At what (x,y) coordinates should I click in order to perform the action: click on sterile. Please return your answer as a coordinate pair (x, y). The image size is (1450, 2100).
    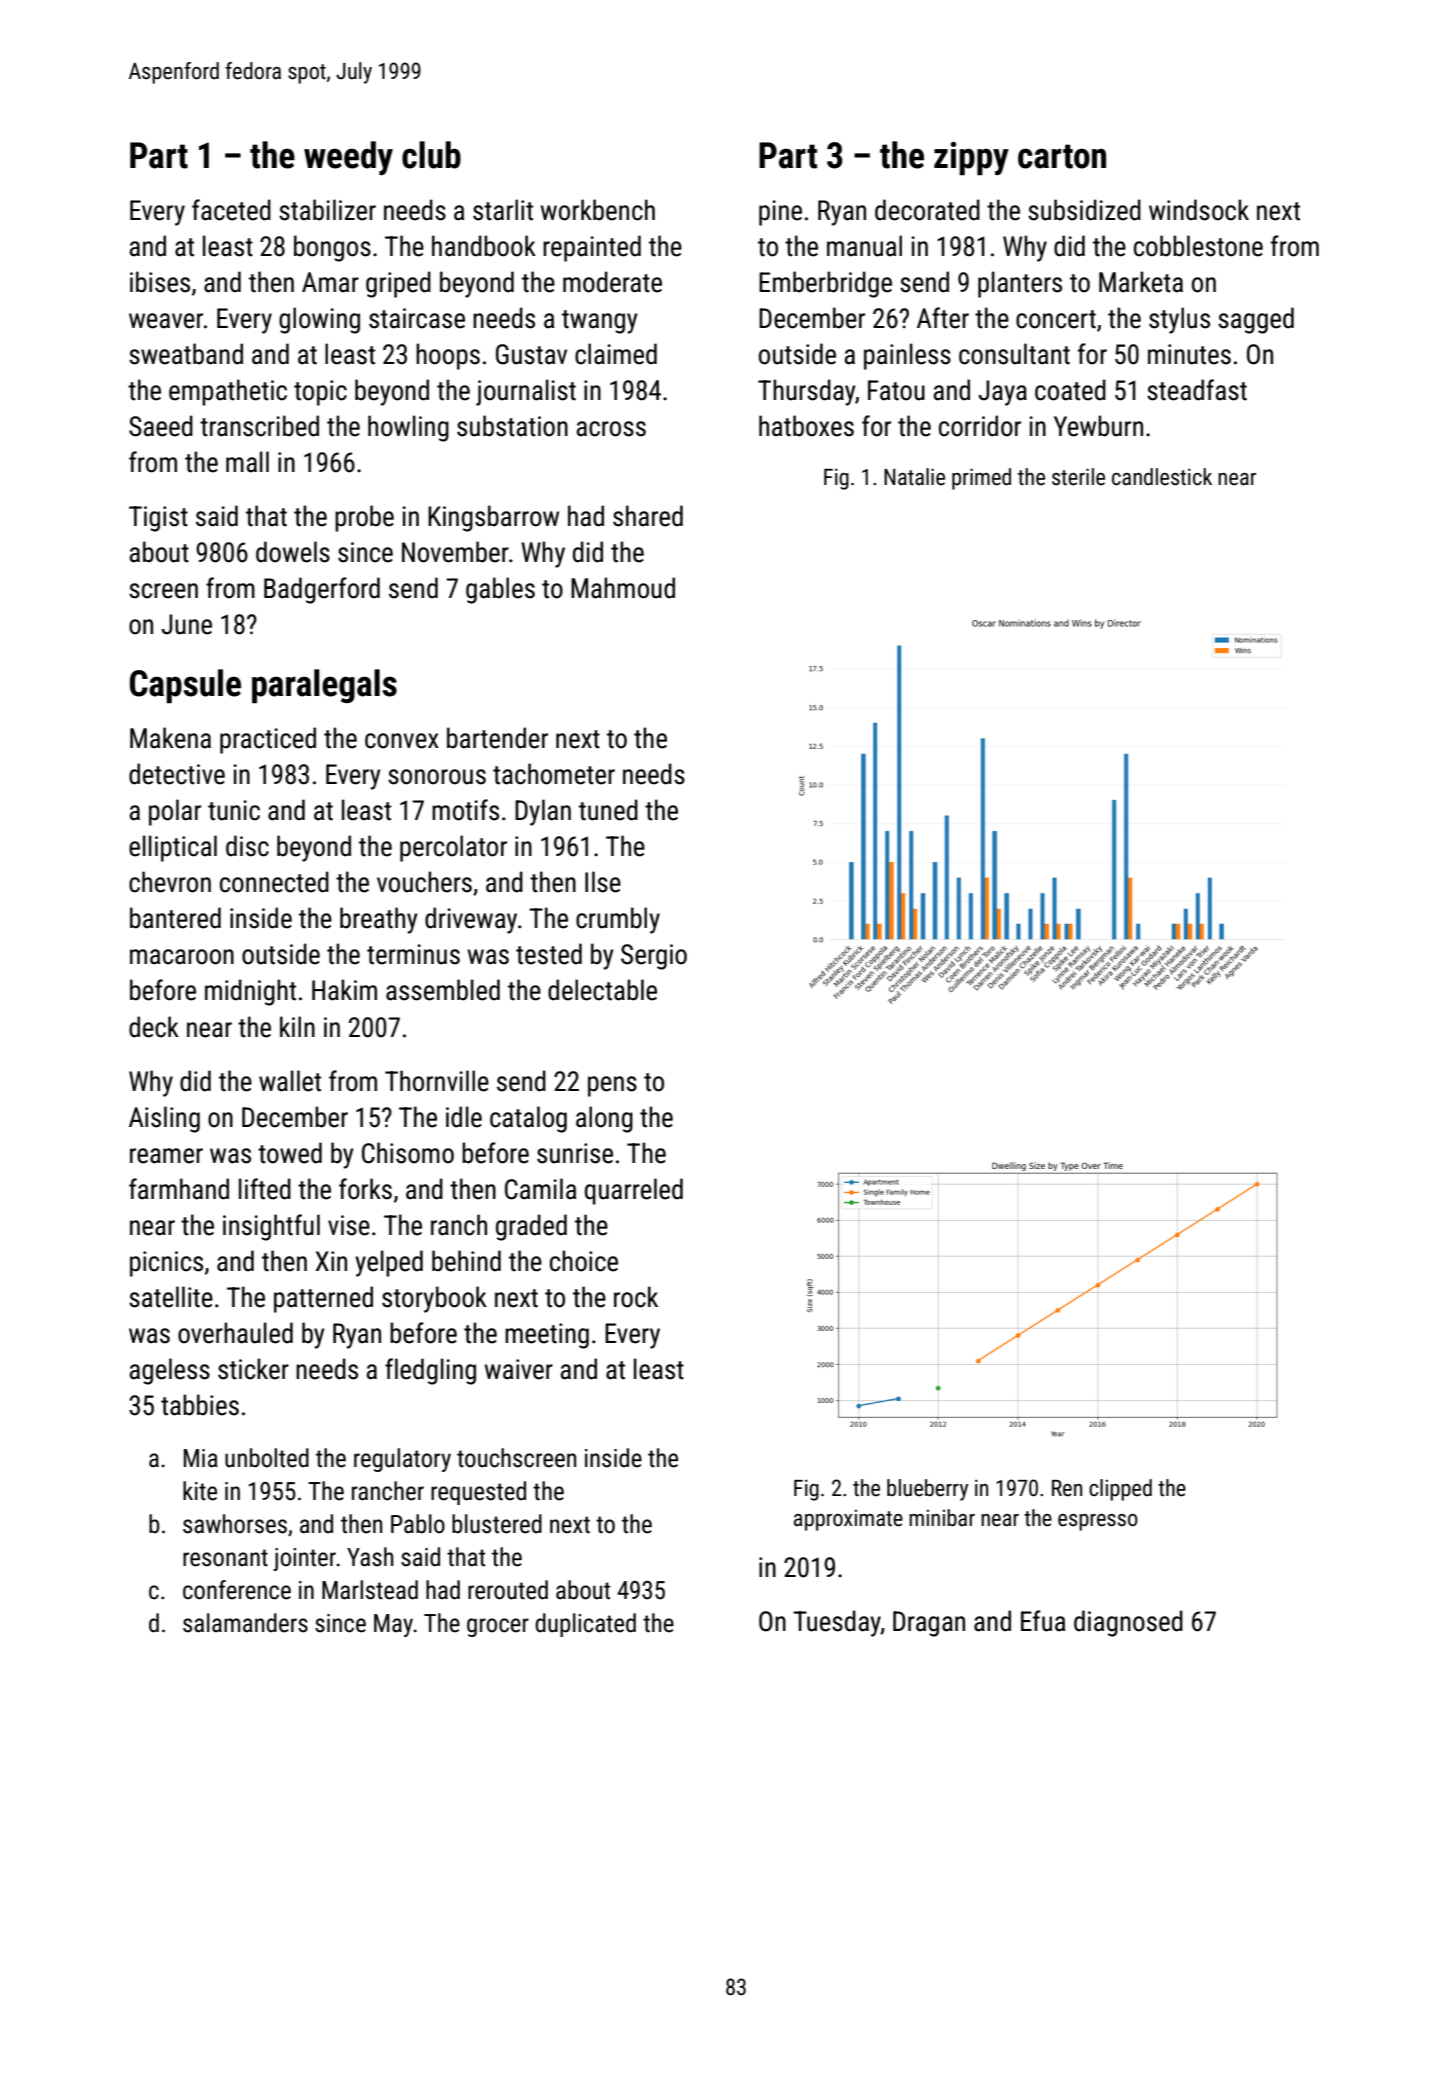
    Looking at the image, I should click on (1078, 477).
